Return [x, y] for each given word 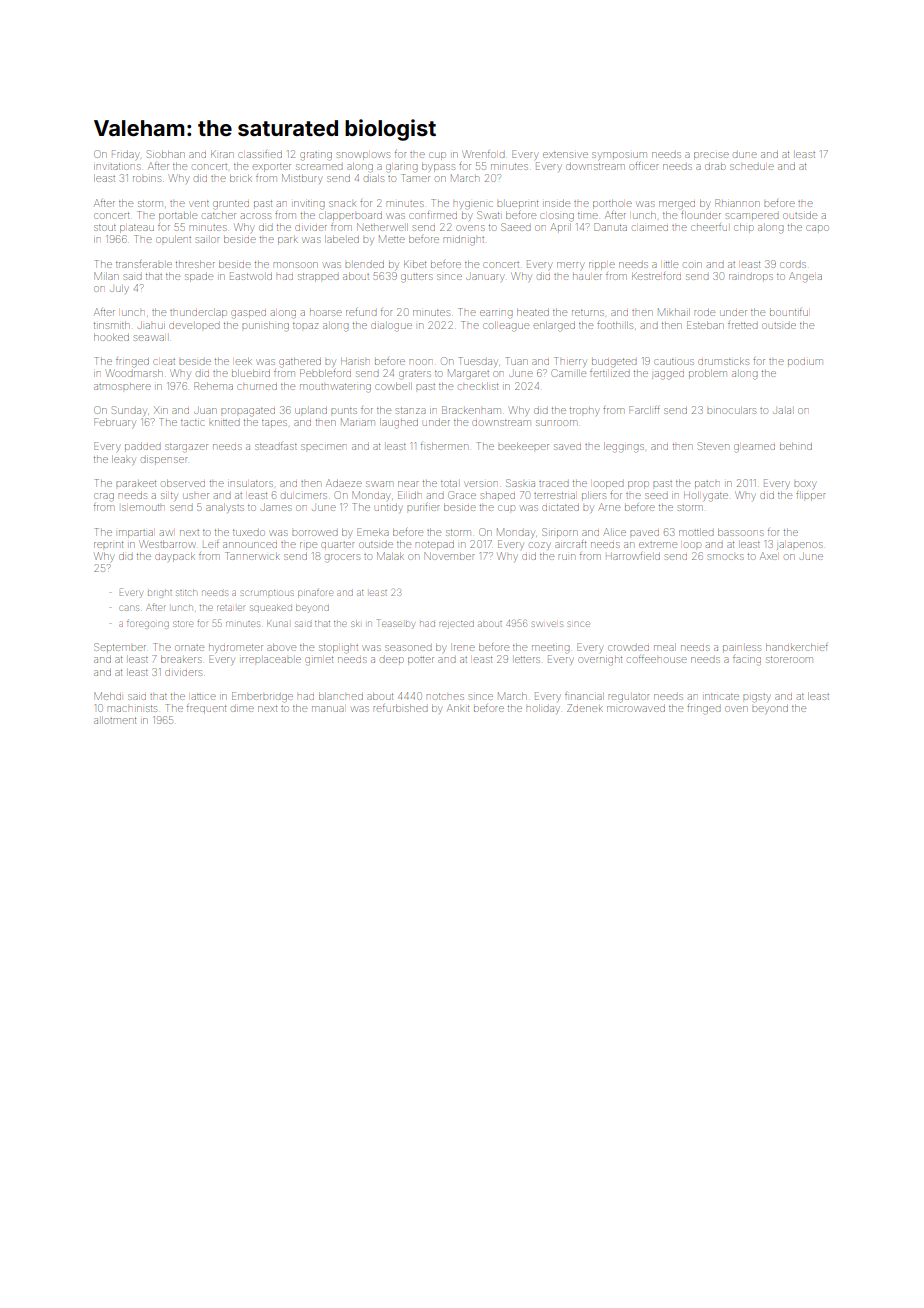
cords [793, 265]
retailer [230, 608]
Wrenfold [483, 154]
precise [711, 156]
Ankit [458, 708]
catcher [219, 216]
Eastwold [251, 276]
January [484, 278]
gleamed [754, 448]
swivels [548, 624]
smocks [726, 557]
